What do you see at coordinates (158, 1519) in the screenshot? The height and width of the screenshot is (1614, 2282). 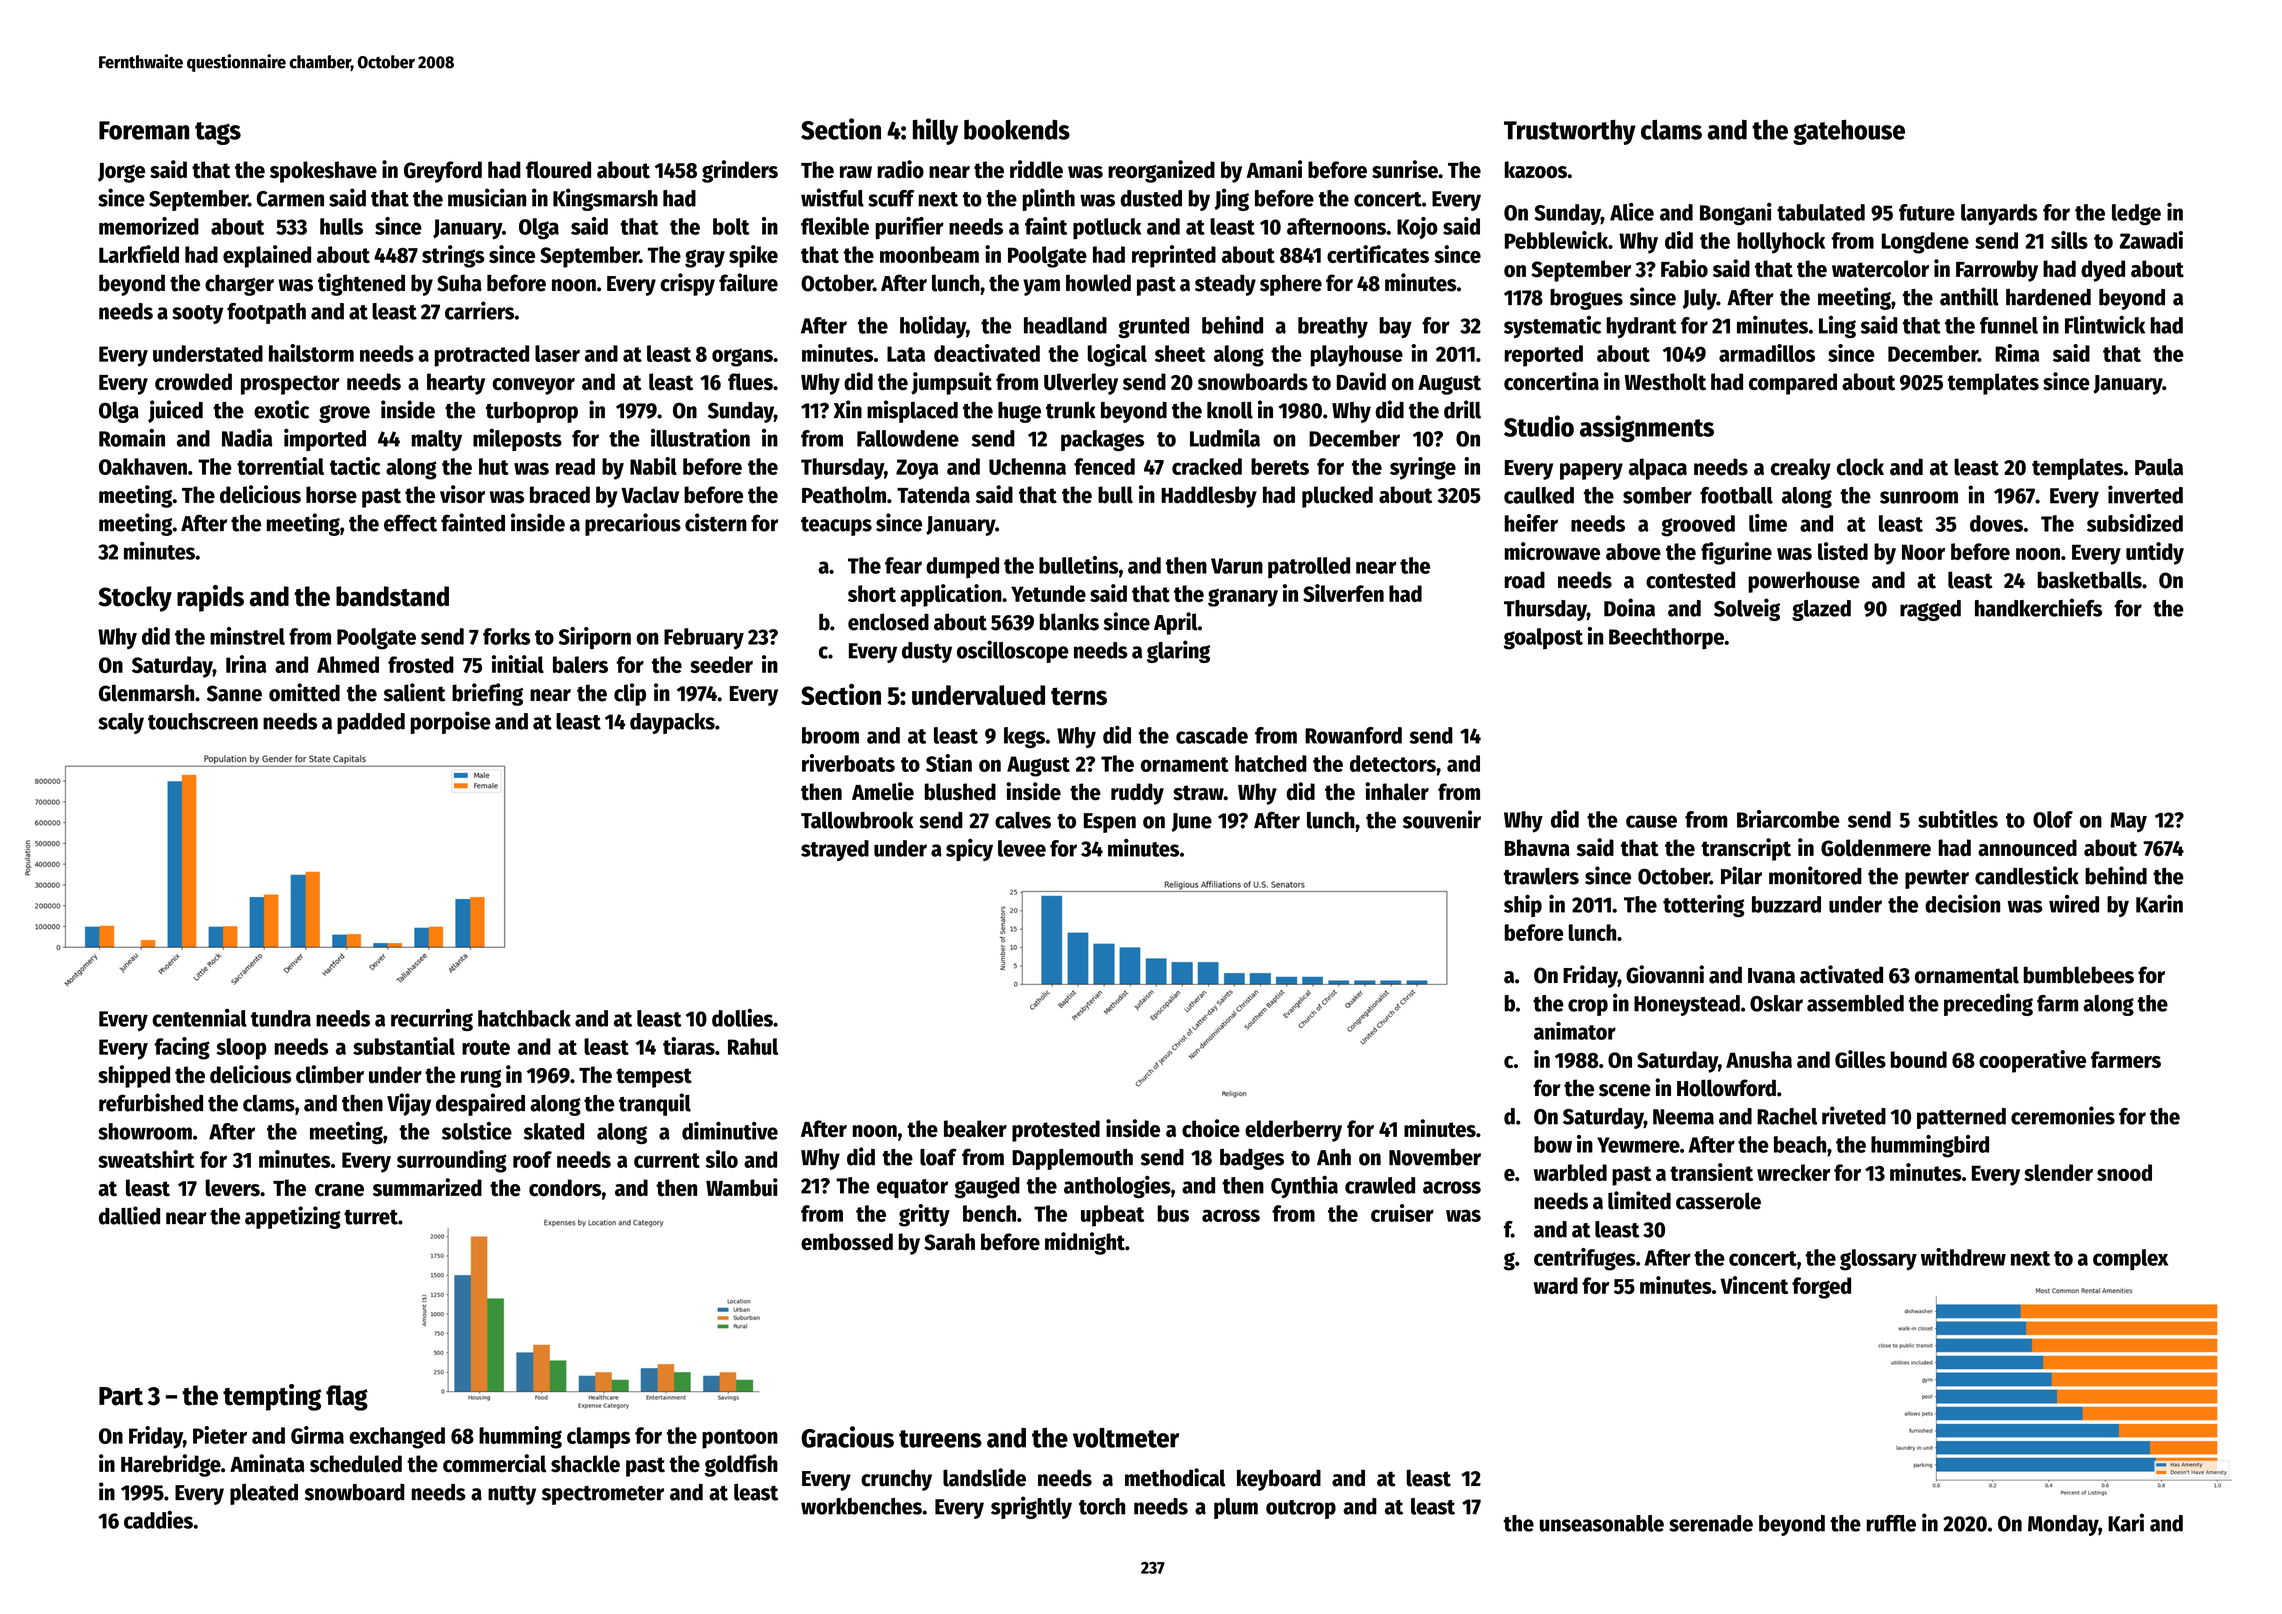 I see `caddies` at bounding box center [158, 1519].
